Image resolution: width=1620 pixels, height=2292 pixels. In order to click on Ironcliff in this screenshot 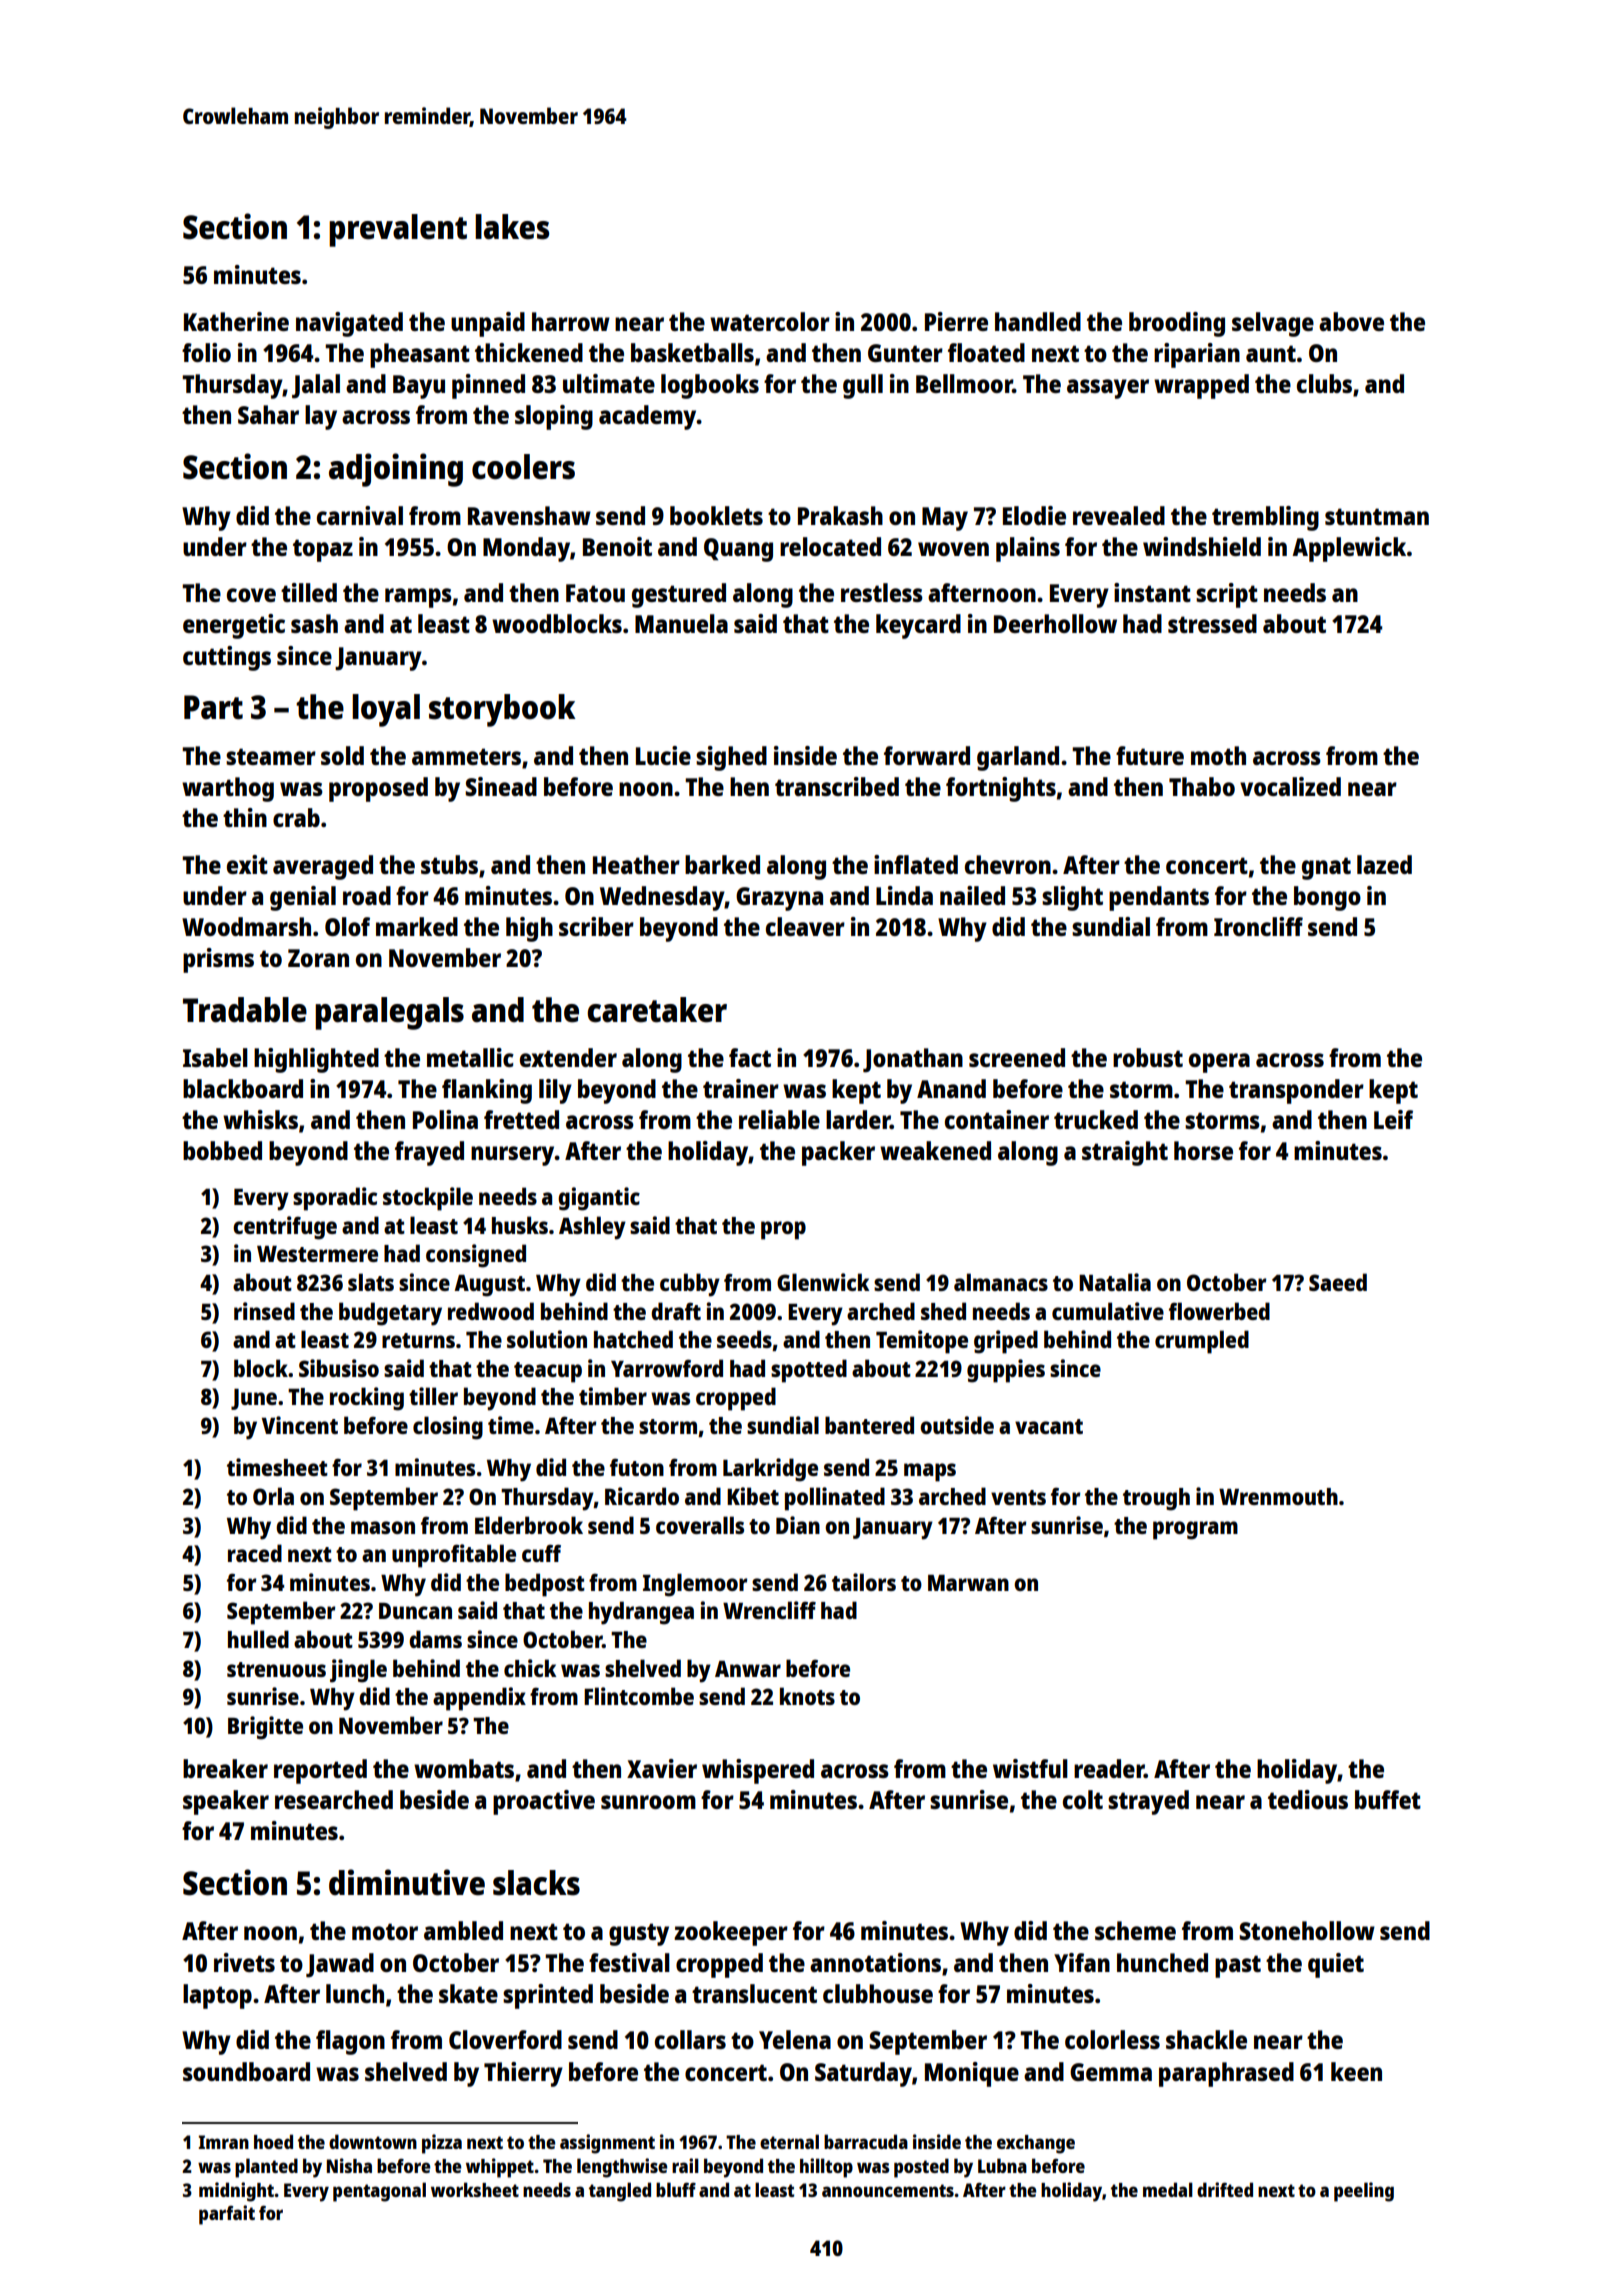, I will do `click(1258, 926)`.
